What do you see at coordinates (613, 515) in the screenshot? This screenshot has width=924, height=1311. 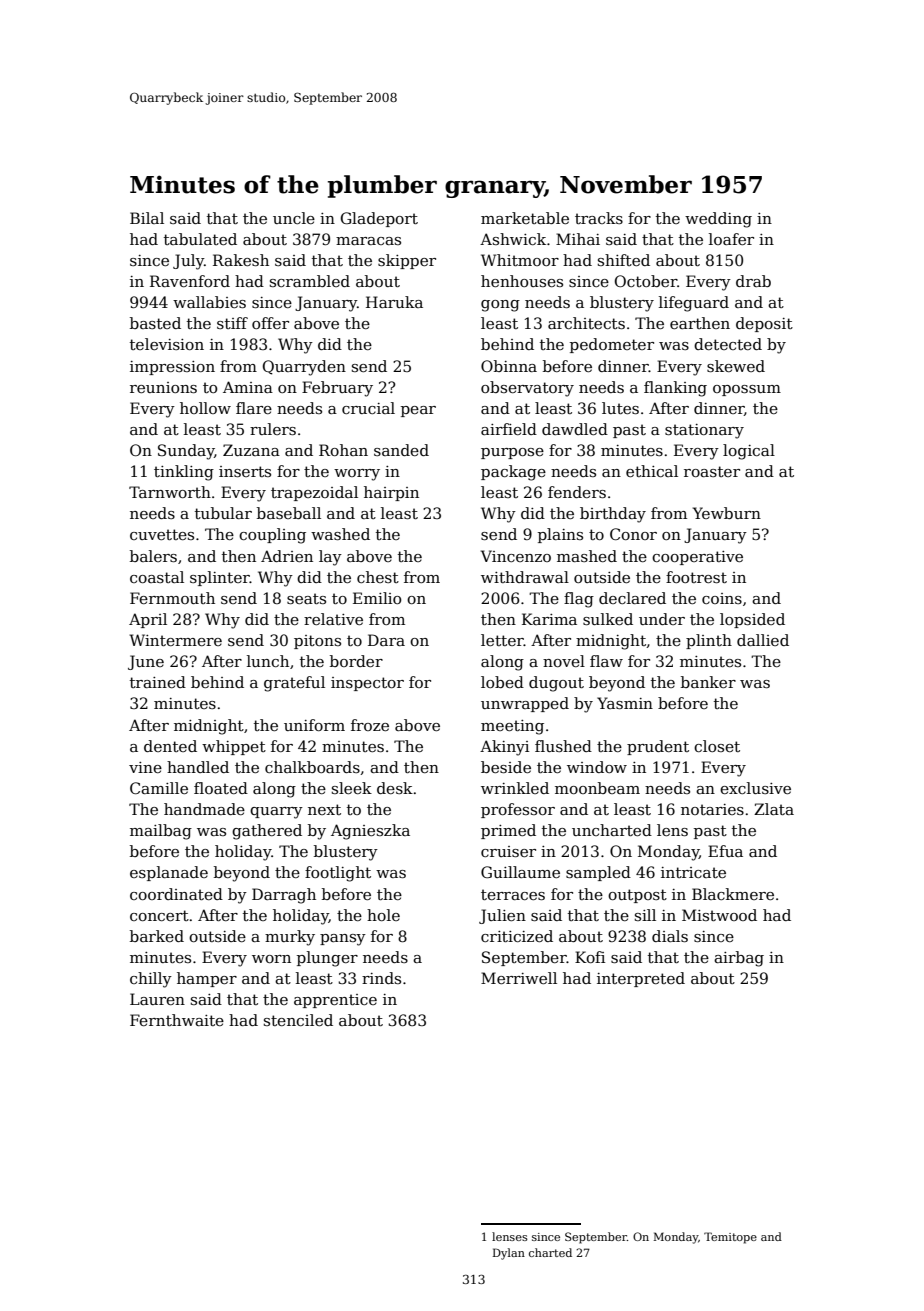 I see `birthday` at bounding box center [613, 515].
